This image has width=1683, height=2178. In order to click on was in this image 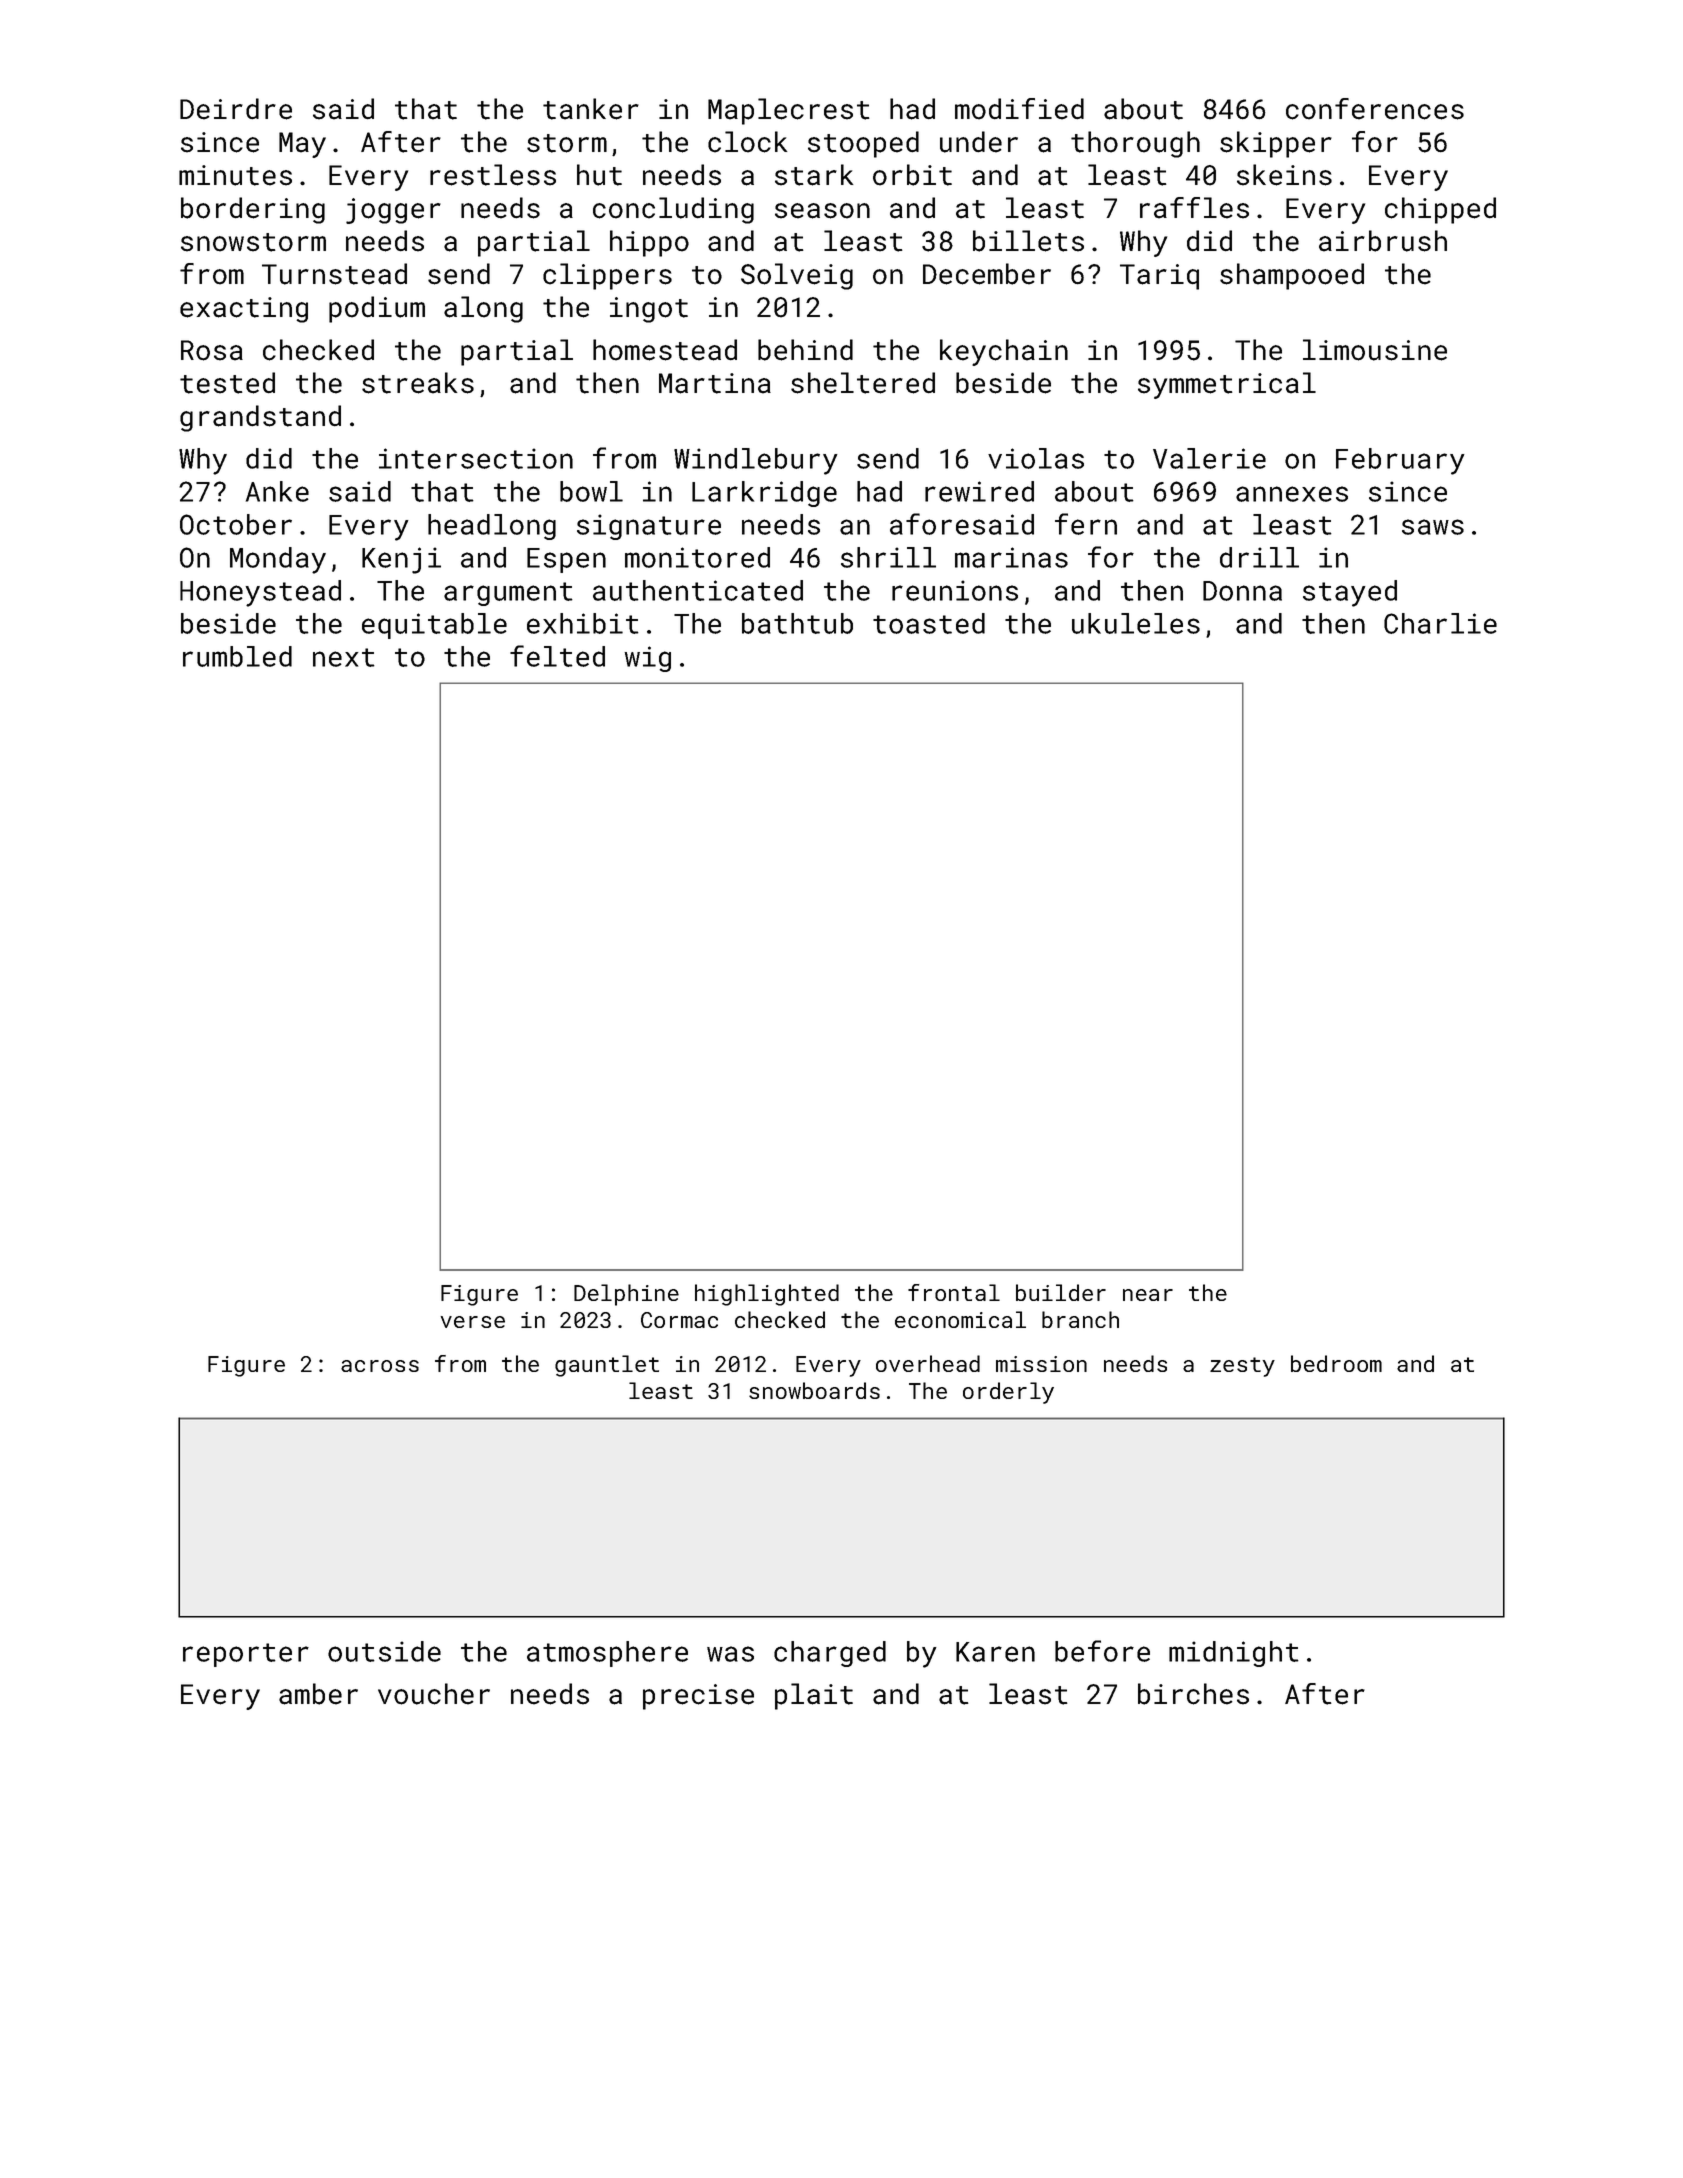, I will do `click(730, 1654)`.
